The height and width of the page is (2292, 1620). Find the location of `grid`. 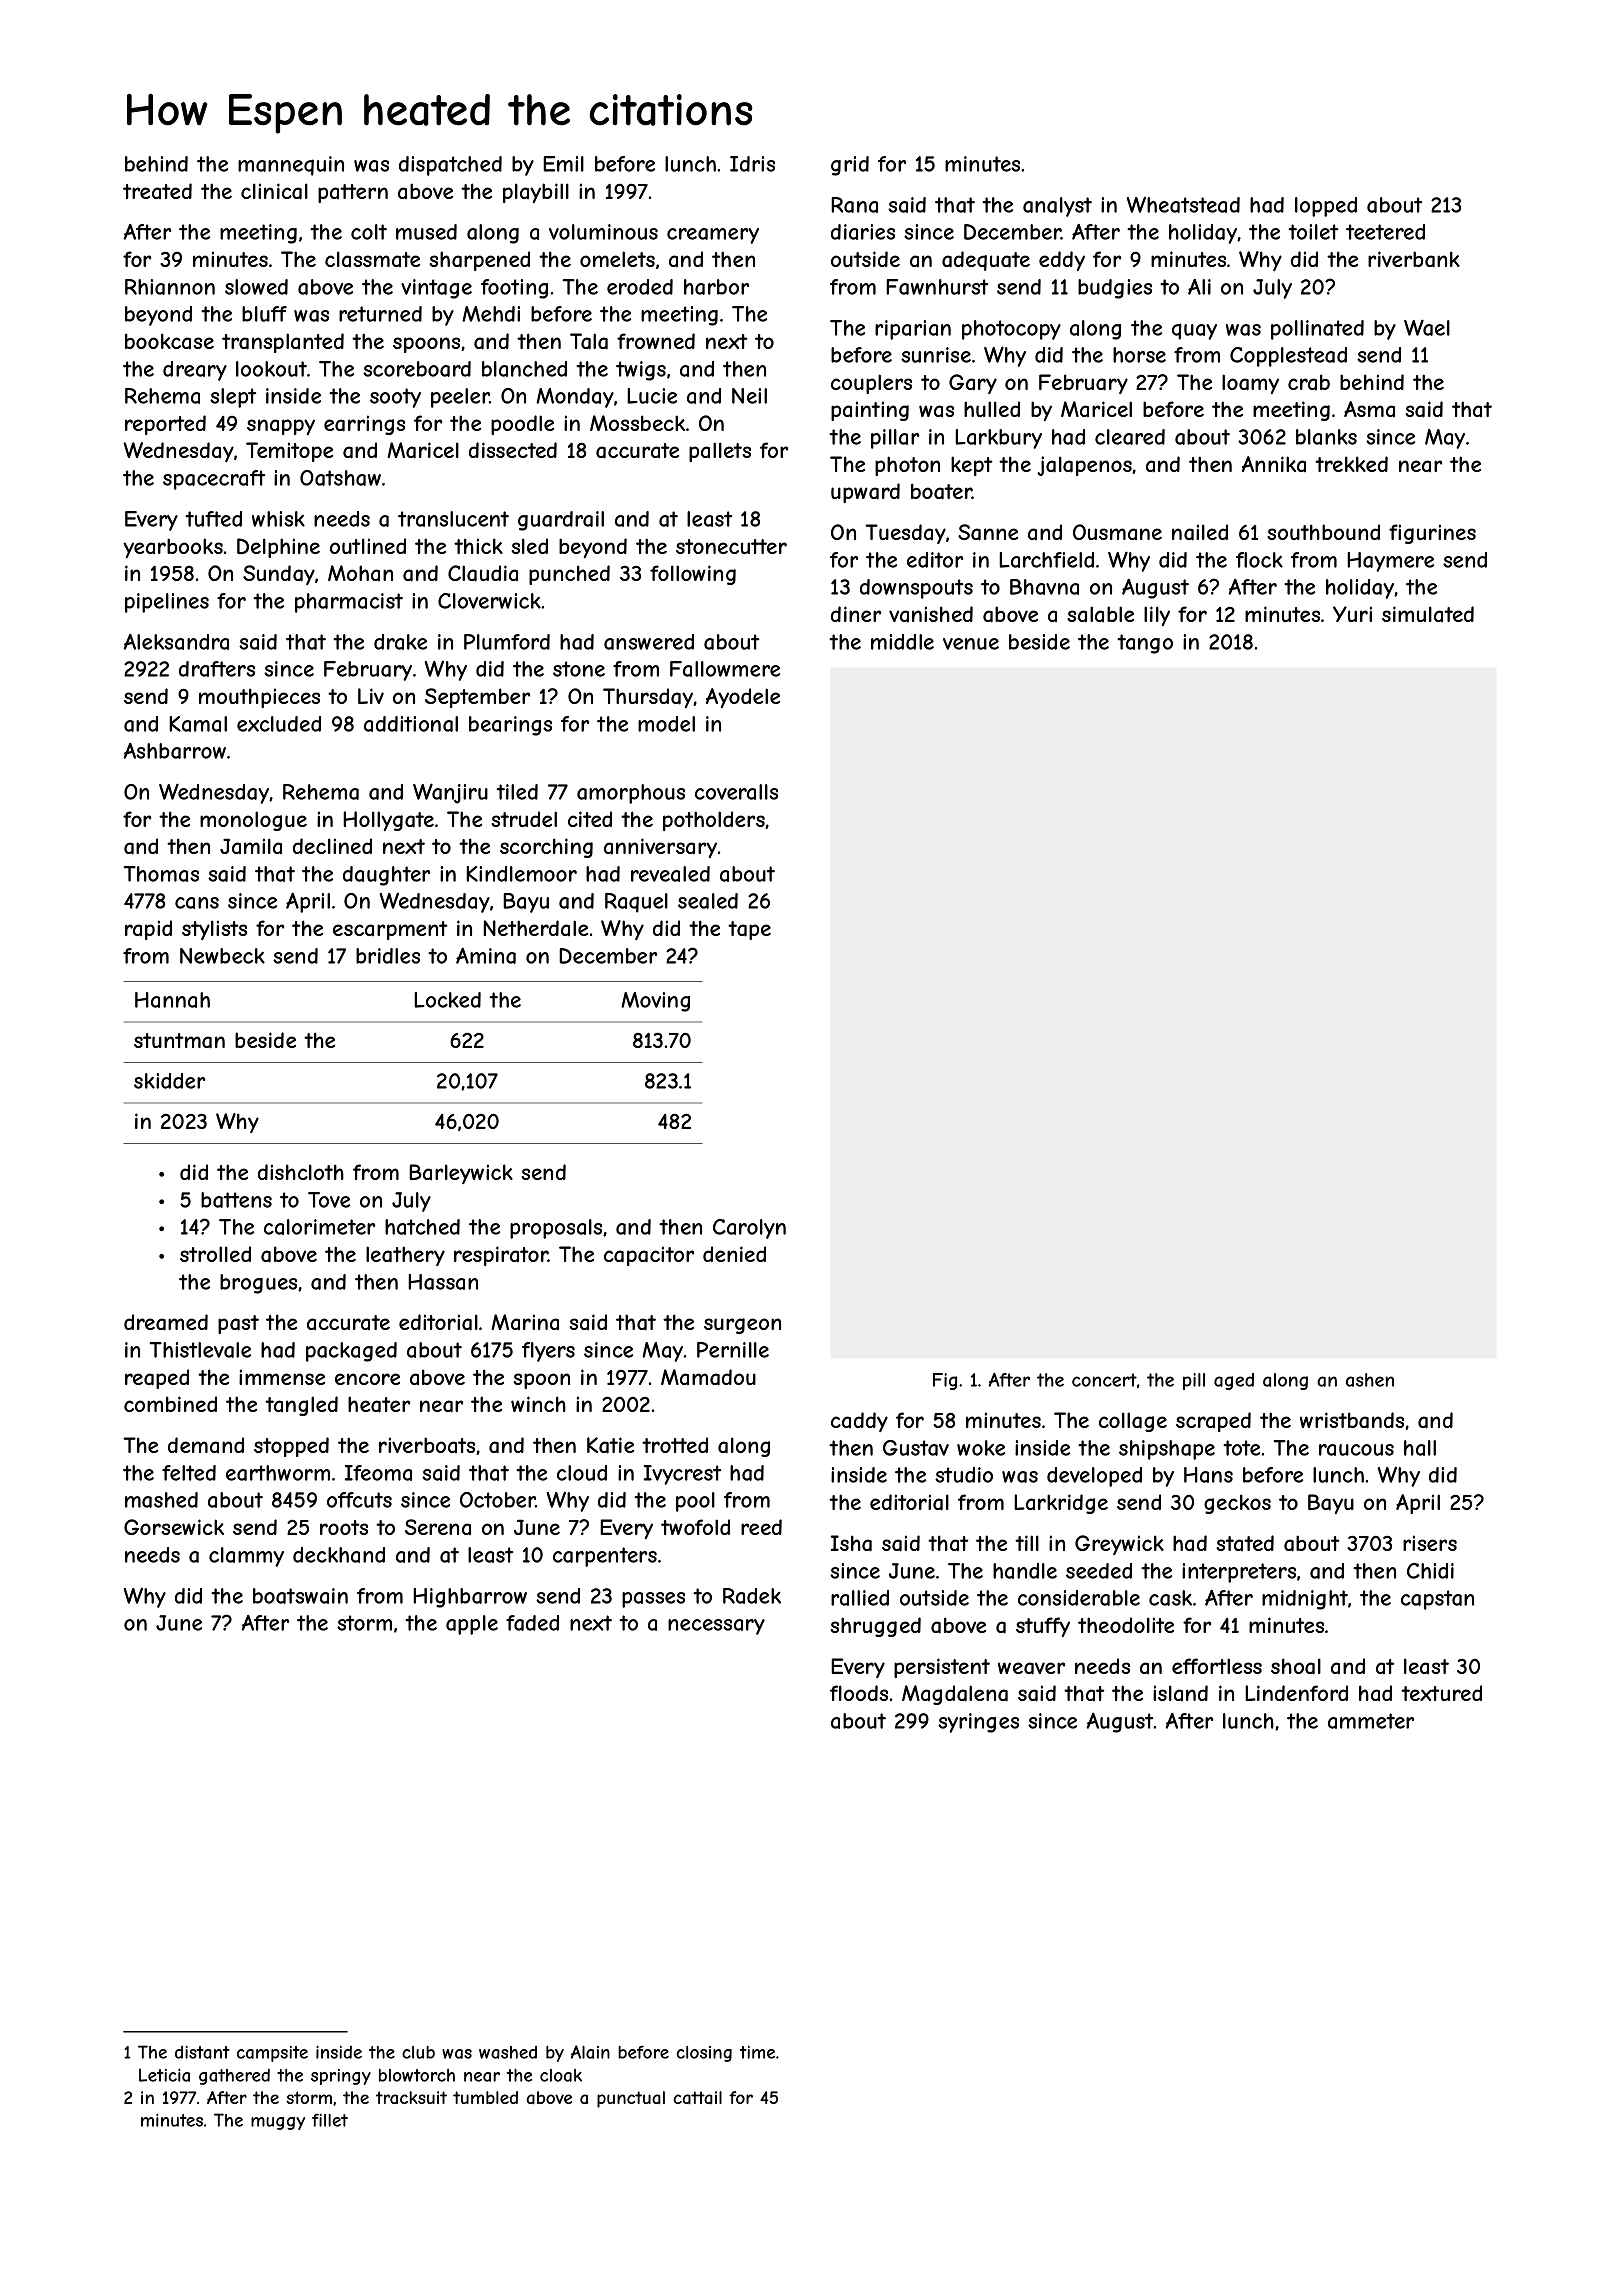

grid is located at coordinates (850, 166).
